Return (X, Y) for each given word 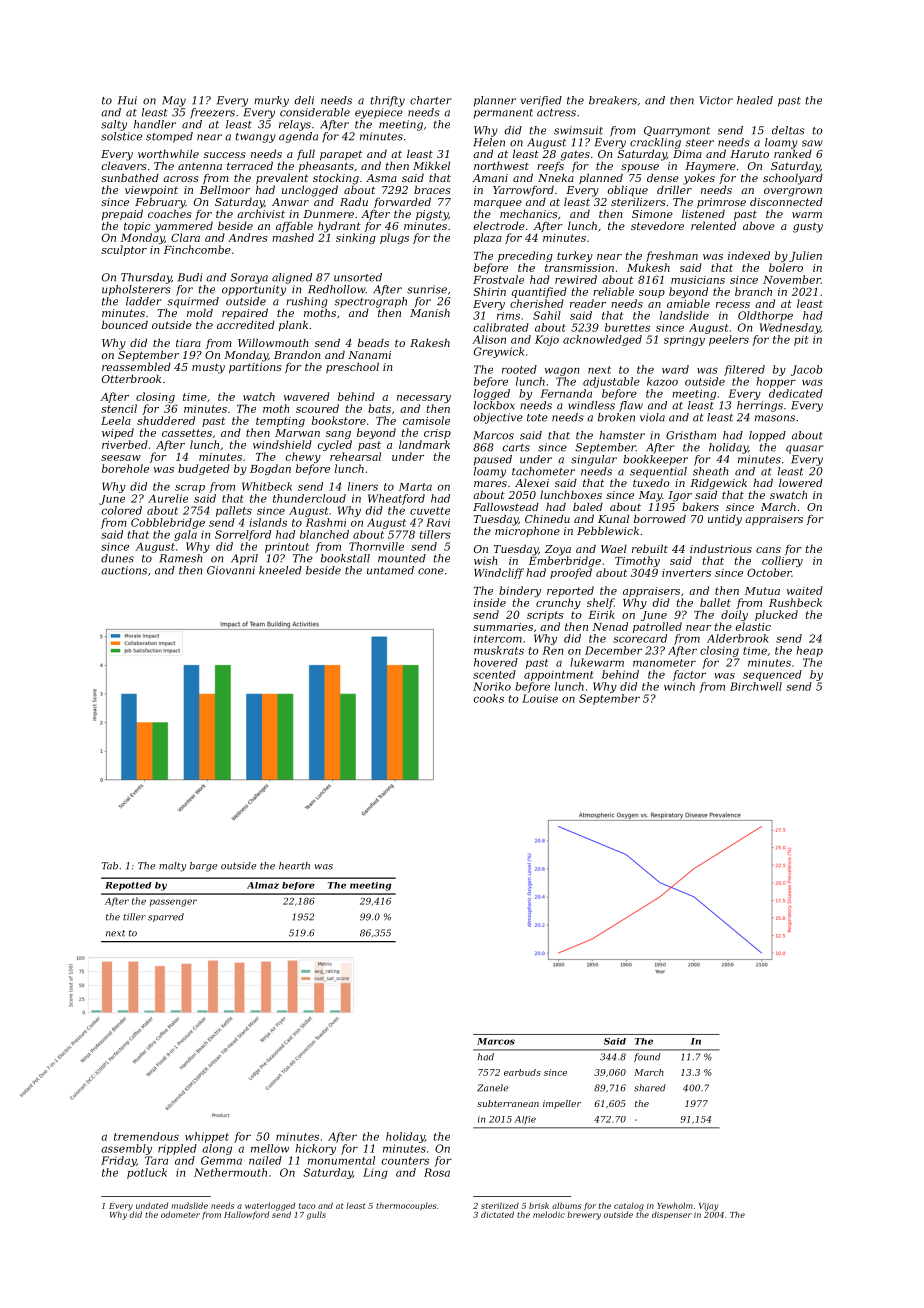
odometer (180, 1214)
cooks (488, 698)
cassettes (187, 433)
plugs (394, 238)
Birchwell (756, 686)
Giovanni (231, 570)
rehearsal (355, 456)
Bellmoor (225, 189)
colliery (782, 561)
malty (172, 867)
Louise (540, 698)
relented (713, 225)
